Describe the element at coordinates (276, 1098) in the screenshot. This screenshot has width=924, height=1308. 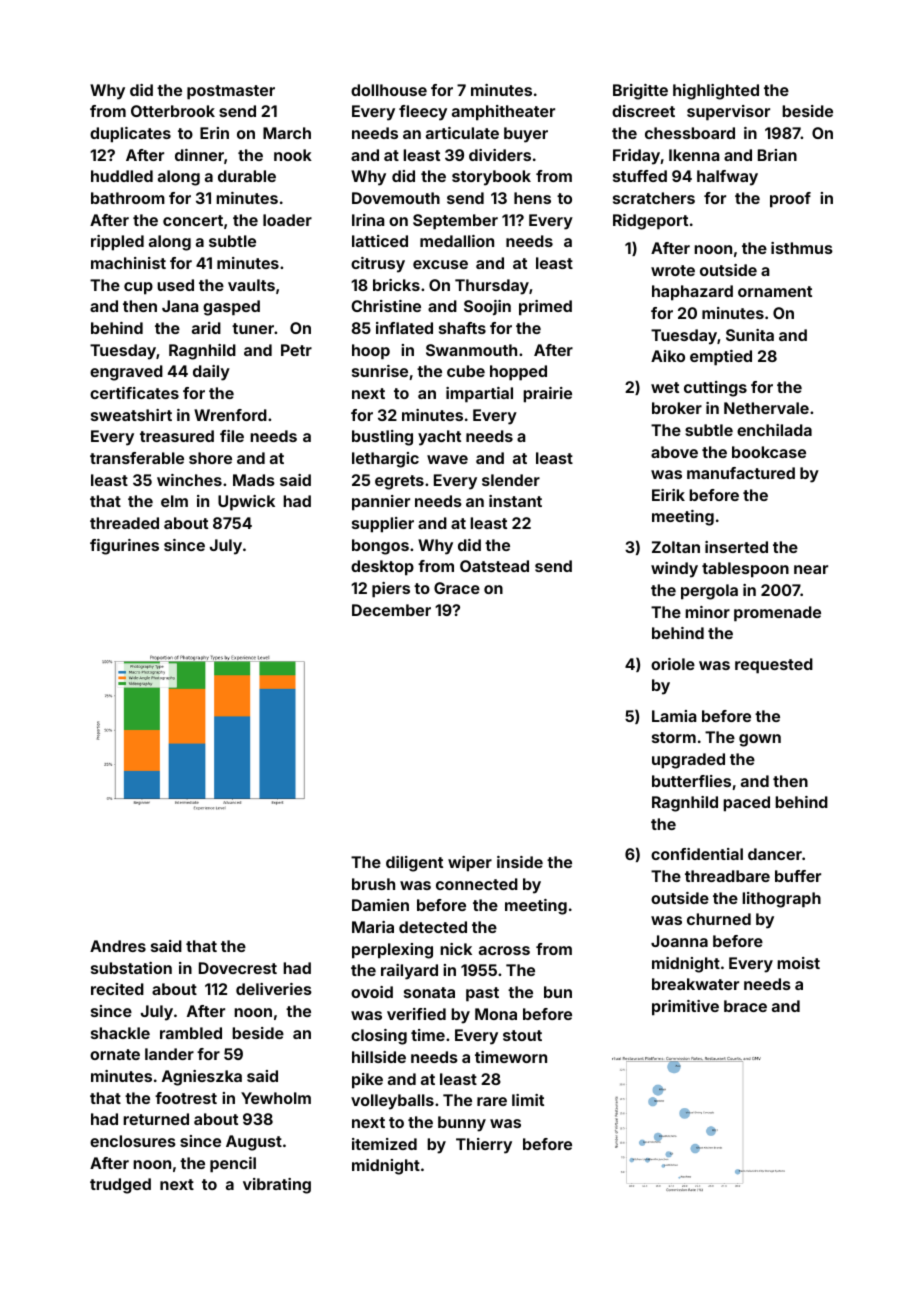
I see `Yewholm` at that location.
